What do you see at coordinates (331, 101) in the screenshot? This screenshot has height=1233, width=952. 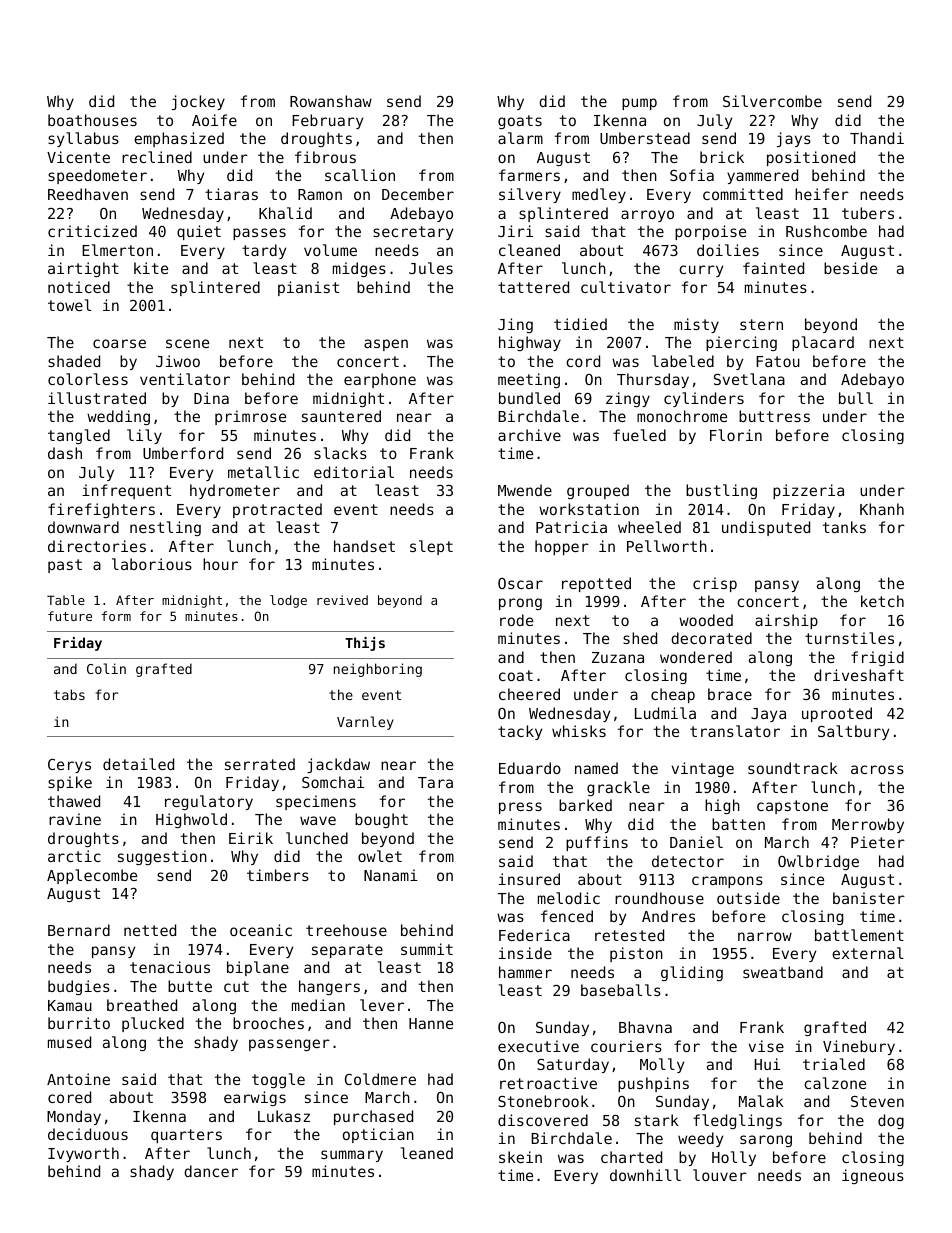 I see `Rowanshaw` at bounding box center [331, 101].
